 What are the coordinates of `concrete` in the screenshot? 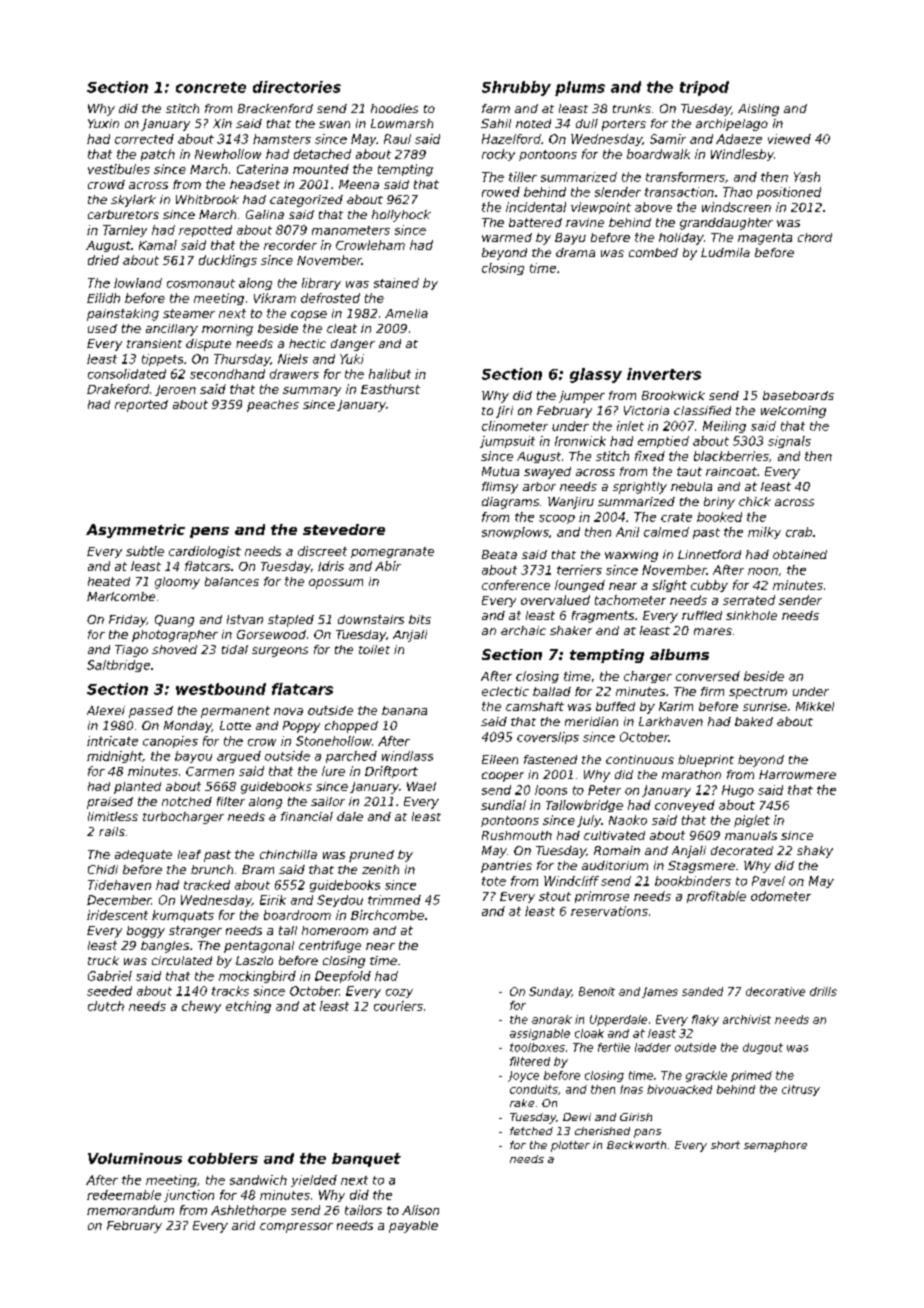 It's located at (211, 87).
